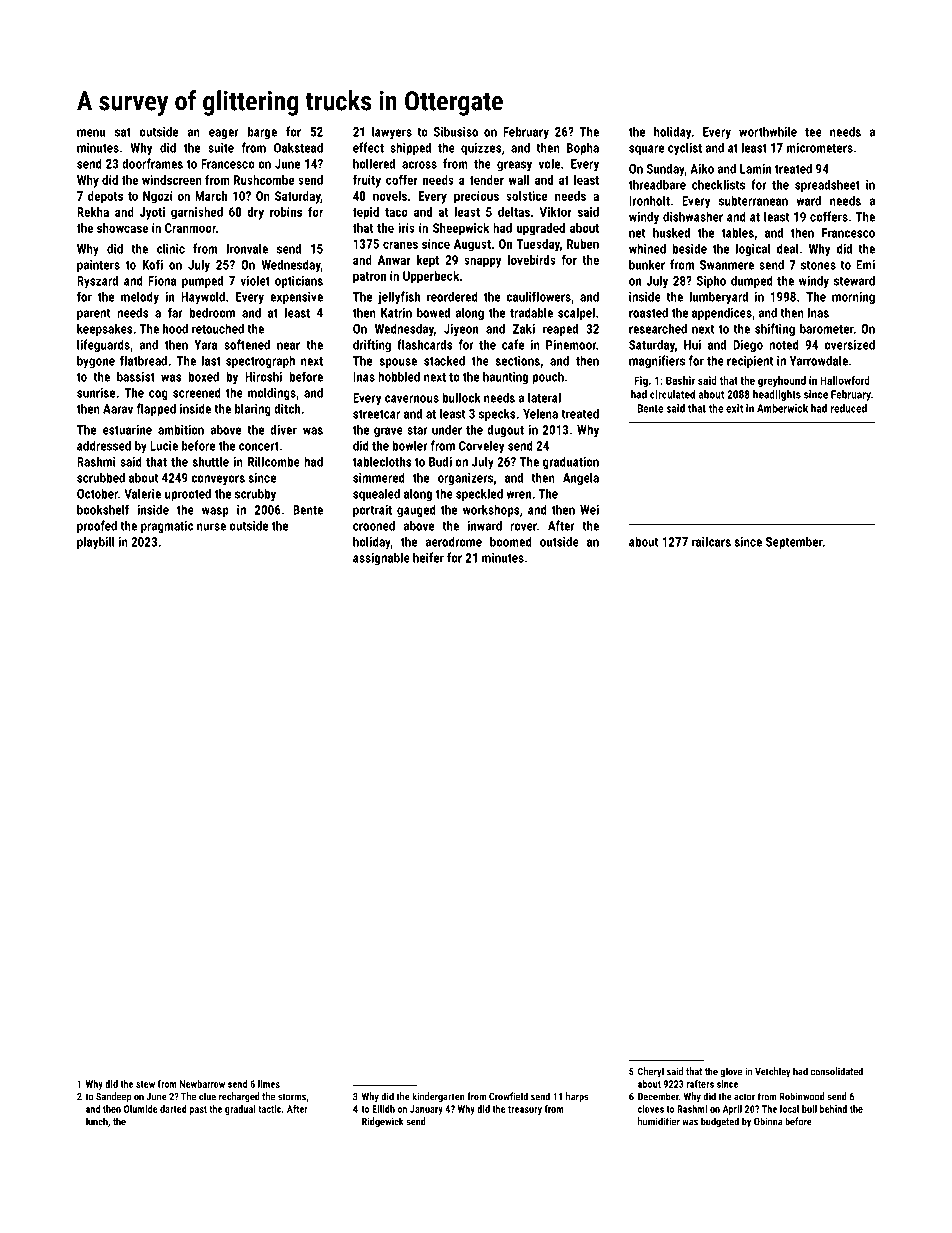  What do you see at coordinates (114, 1097) in the document?
I see `Sandeep` at bounding box center [114, 1097].
